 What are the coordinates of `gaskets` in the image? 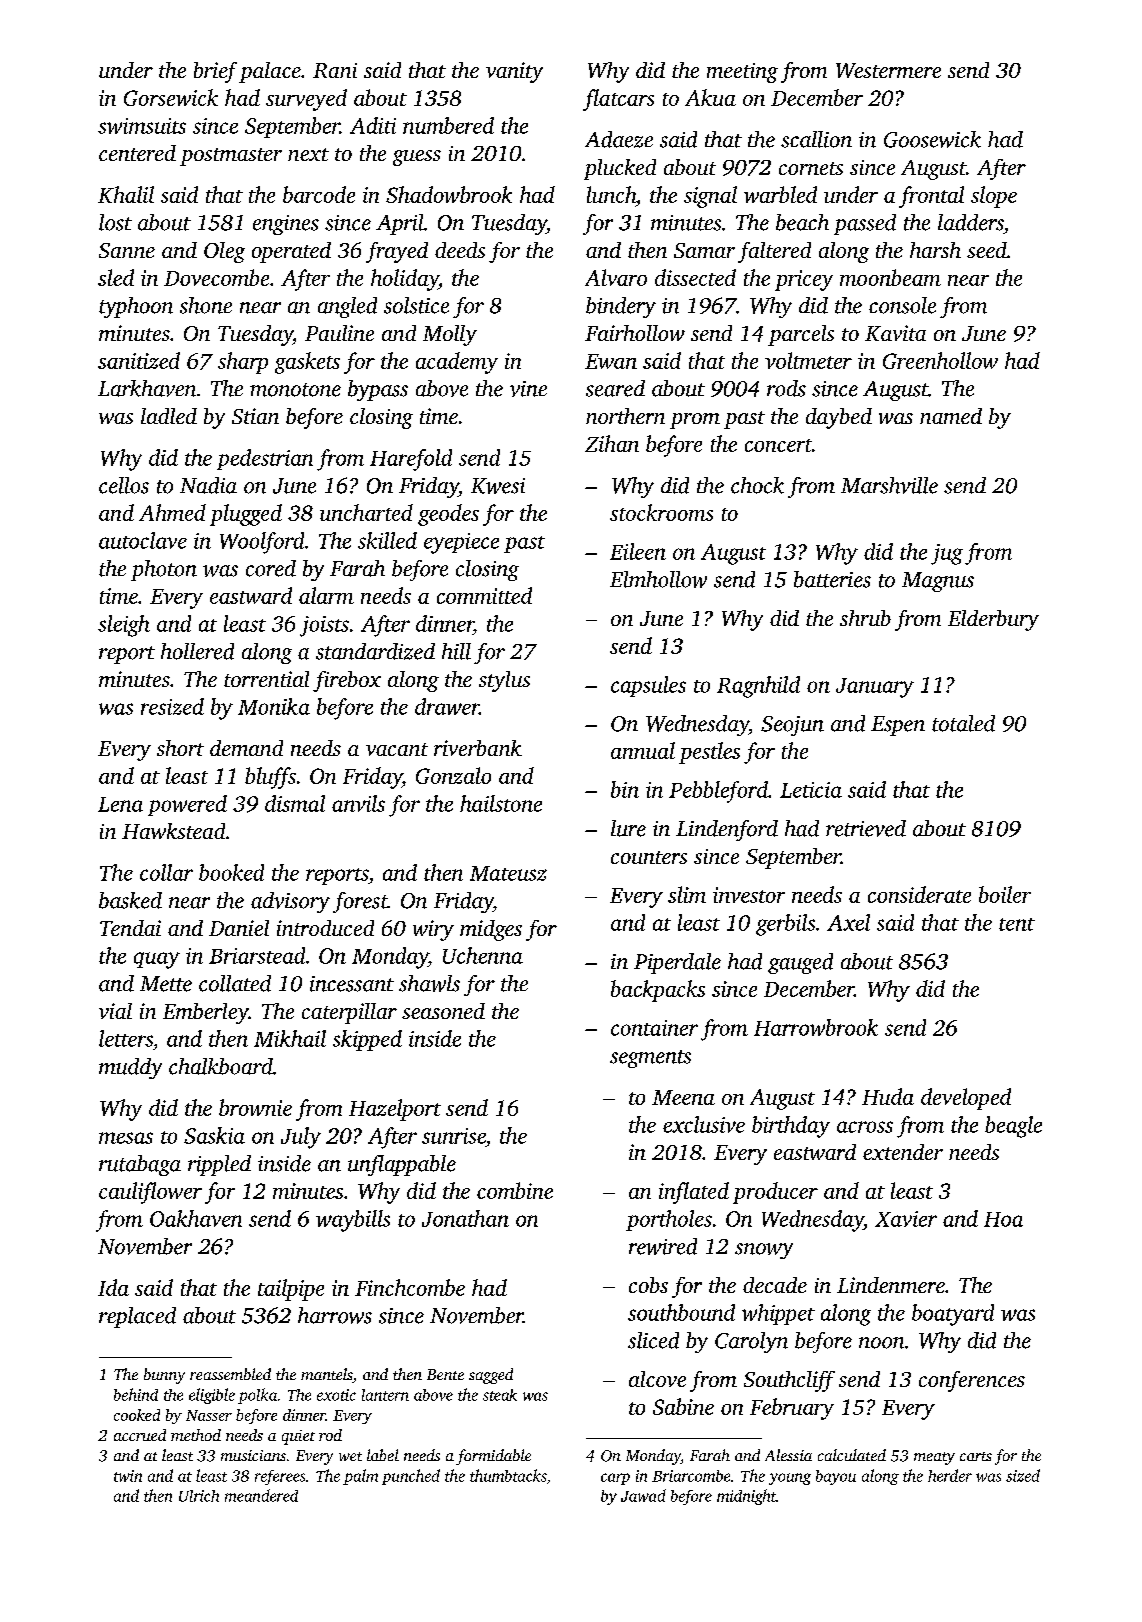 It's located at (307, 363).
